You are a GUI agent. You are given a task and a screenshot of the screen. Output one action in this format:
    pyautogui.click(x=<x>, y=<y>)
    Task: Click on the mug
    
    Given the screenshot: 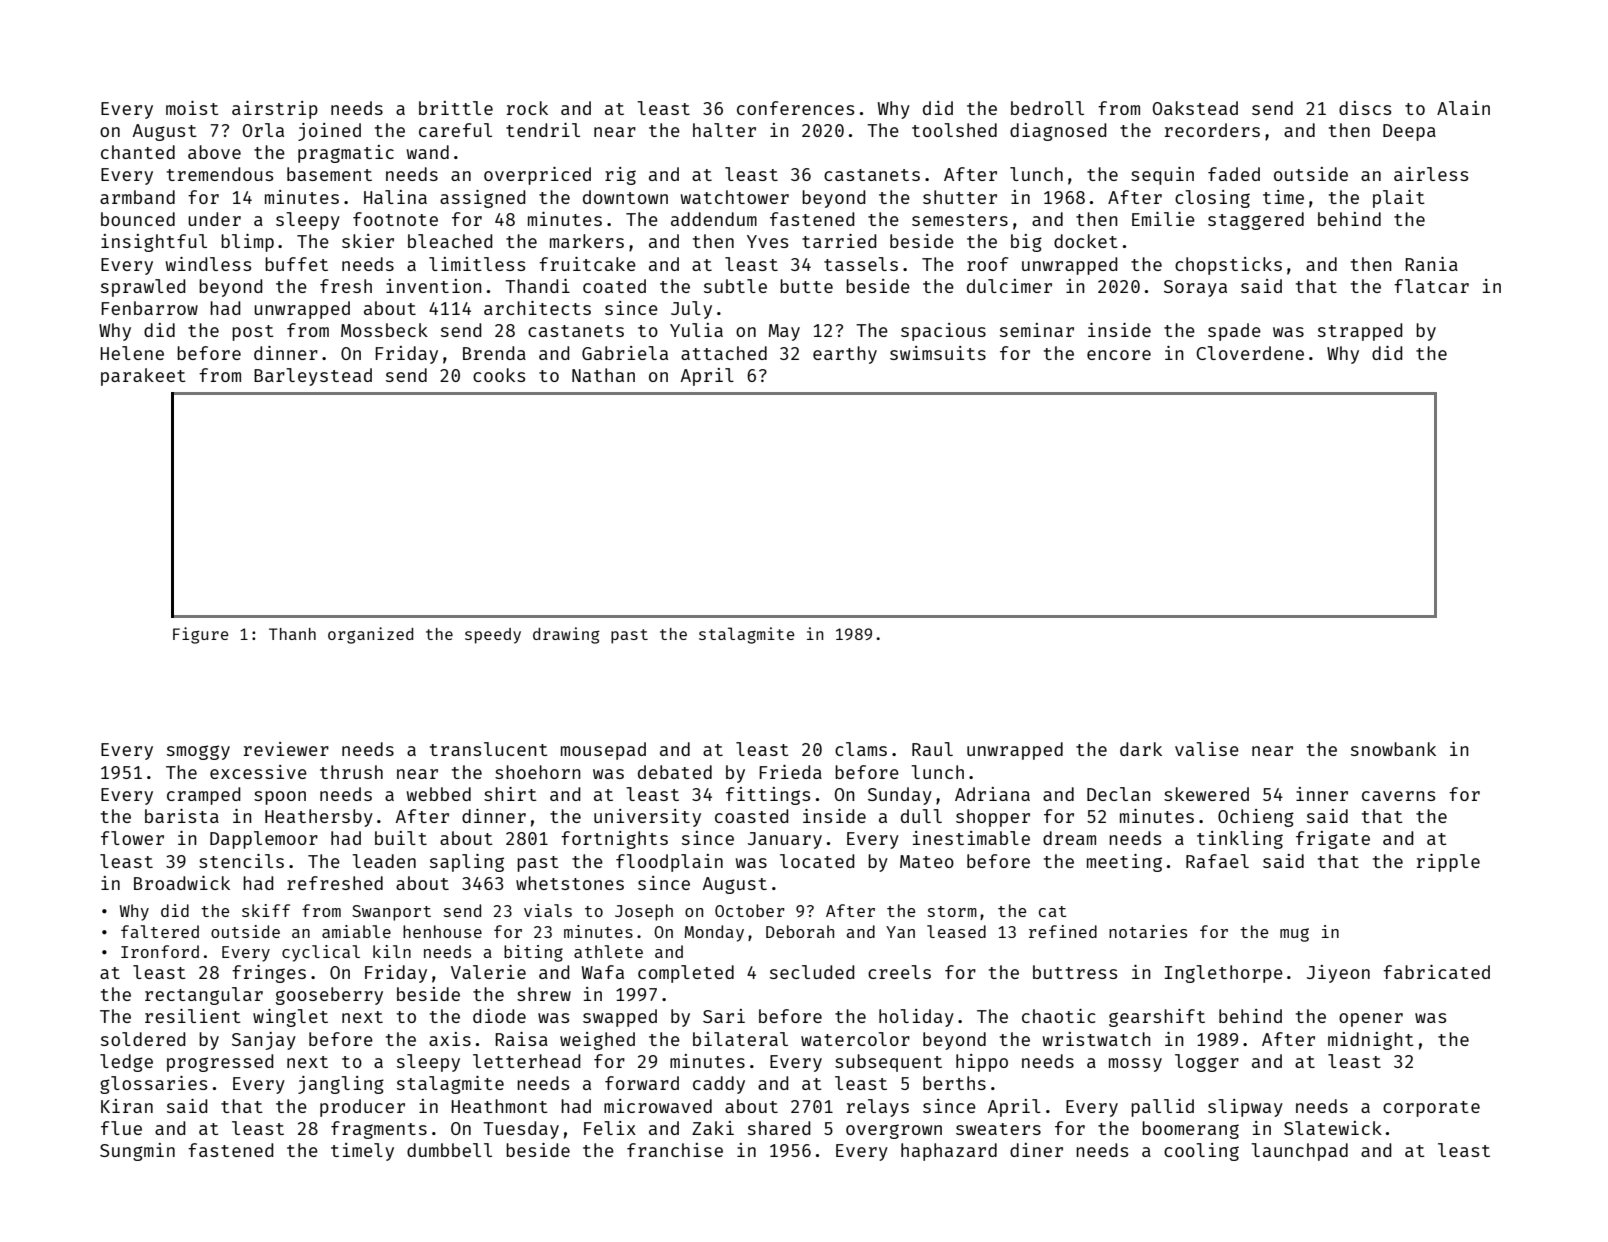 What is the action you would take?
    pyautogui.click(x=1294, y=935)
